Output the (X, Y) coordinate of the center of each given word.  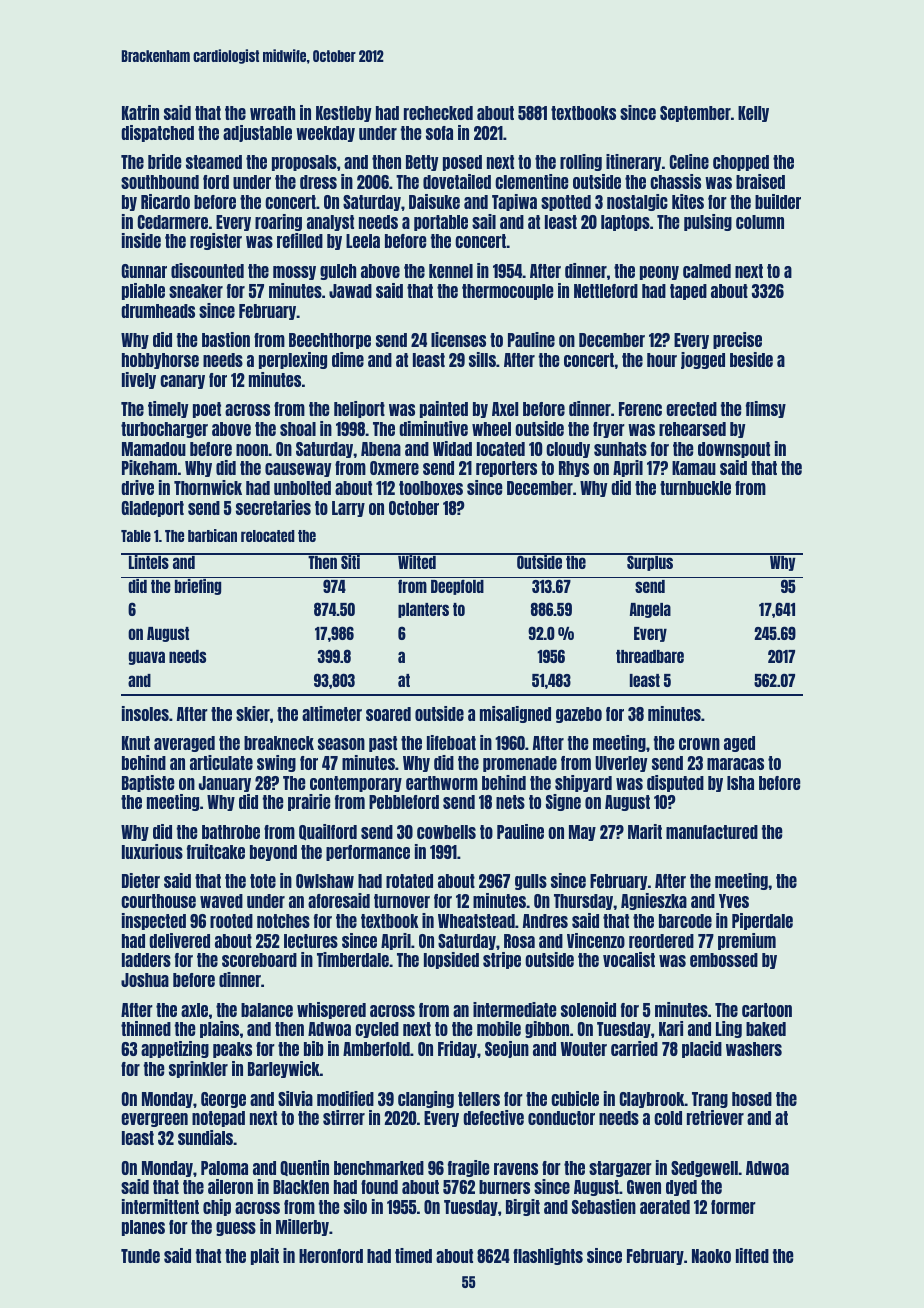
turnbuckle (695, 488)
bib (313, 1048)
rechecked (438, 113)
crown (699, 744)
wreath (272, 113)
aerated (665, 1207)
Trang (710, 1100)
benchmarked (379, 1168)
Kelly (753, 114)
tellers (479, 1099)
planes (143, 1228)
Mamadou (154, 449)
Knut (136, 743)
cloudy (568, 450)
